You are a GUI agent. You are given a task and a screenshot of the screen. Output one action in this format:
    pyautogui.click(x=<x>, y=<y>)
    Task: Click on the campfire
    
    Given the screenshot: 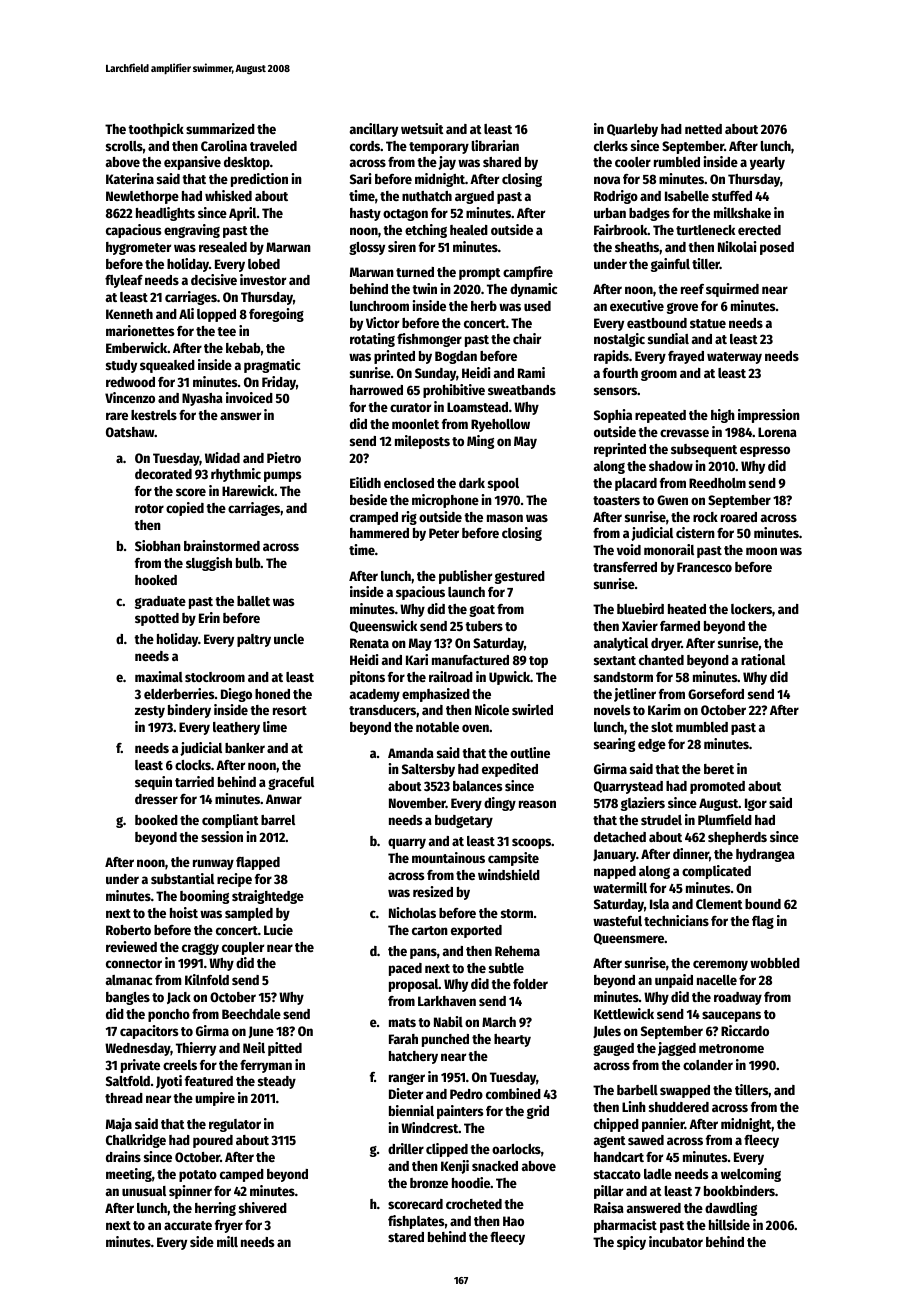 What is the action you would take?
    pyautogui.click(x=528, y=273)
